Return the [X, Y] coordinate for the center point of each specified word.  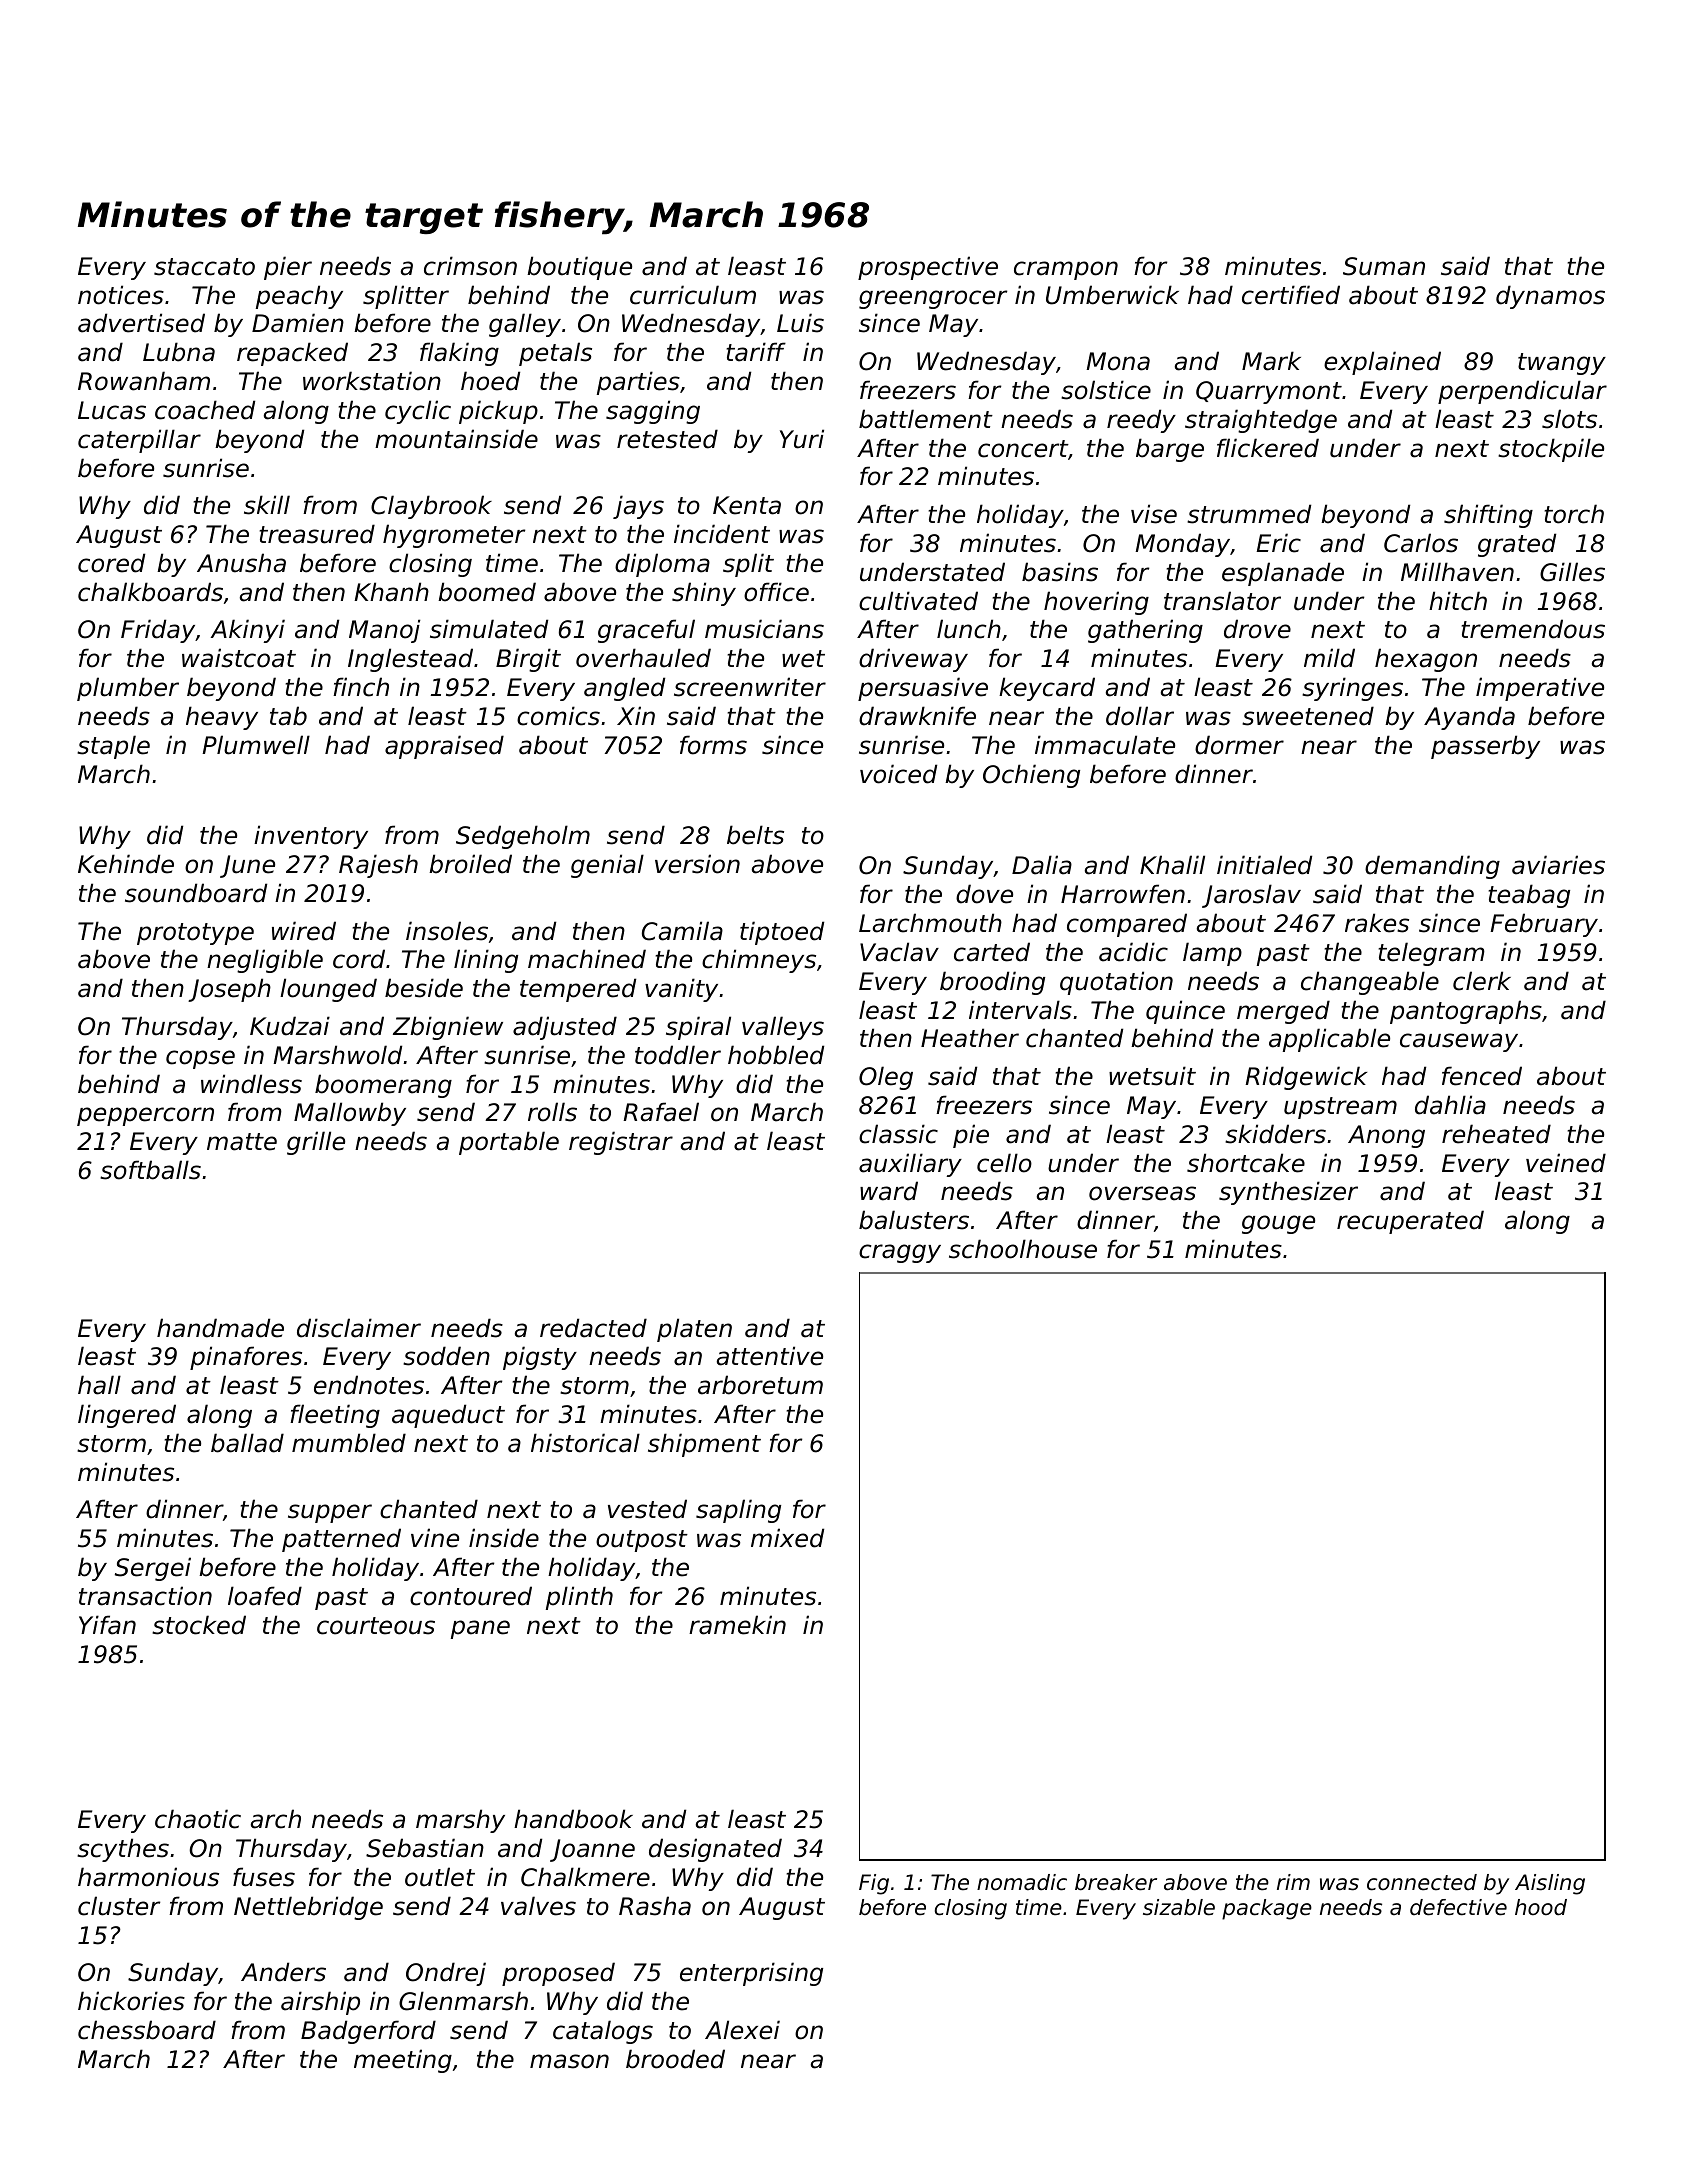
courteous [376, 1626]
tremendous [1533, 629]
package [1267, 1909]
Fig [874, 1884]
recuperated [1410, 1222]
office [776, 592]
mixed [787, 1538]
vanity [681, 990]
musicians [764, 629]
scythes [123, 1850]
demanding [1432, 867]
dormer [1239, 745]
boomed [487, 592]
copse [200, 1059]
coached [205, 410]
